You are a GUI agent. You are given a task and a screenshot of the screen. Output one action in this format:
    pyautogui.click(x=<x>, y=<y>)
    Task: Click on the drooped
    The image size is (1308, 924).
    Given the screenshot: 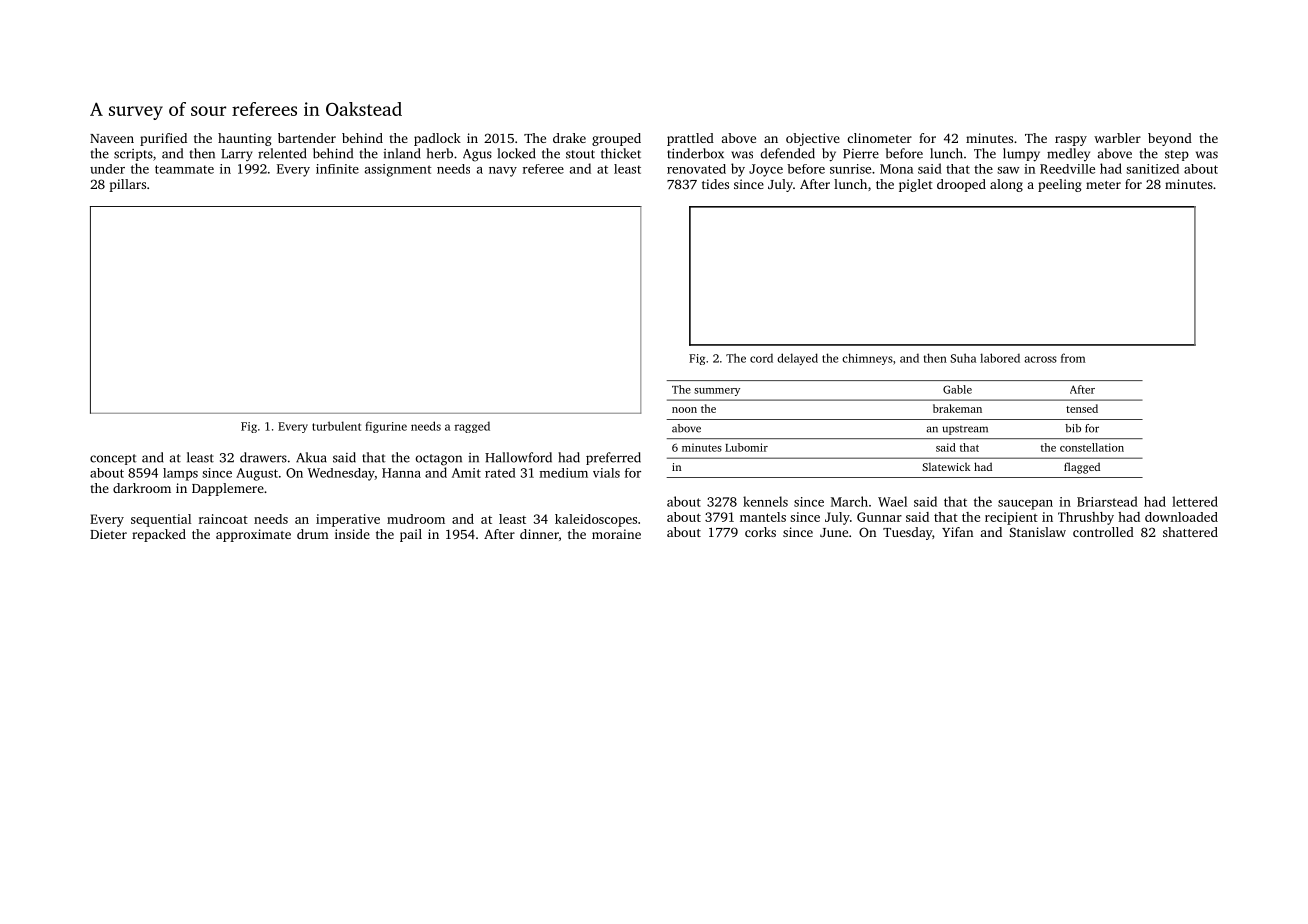 What is the action you would take?
    pyautogui.click(x=961, y=185)
